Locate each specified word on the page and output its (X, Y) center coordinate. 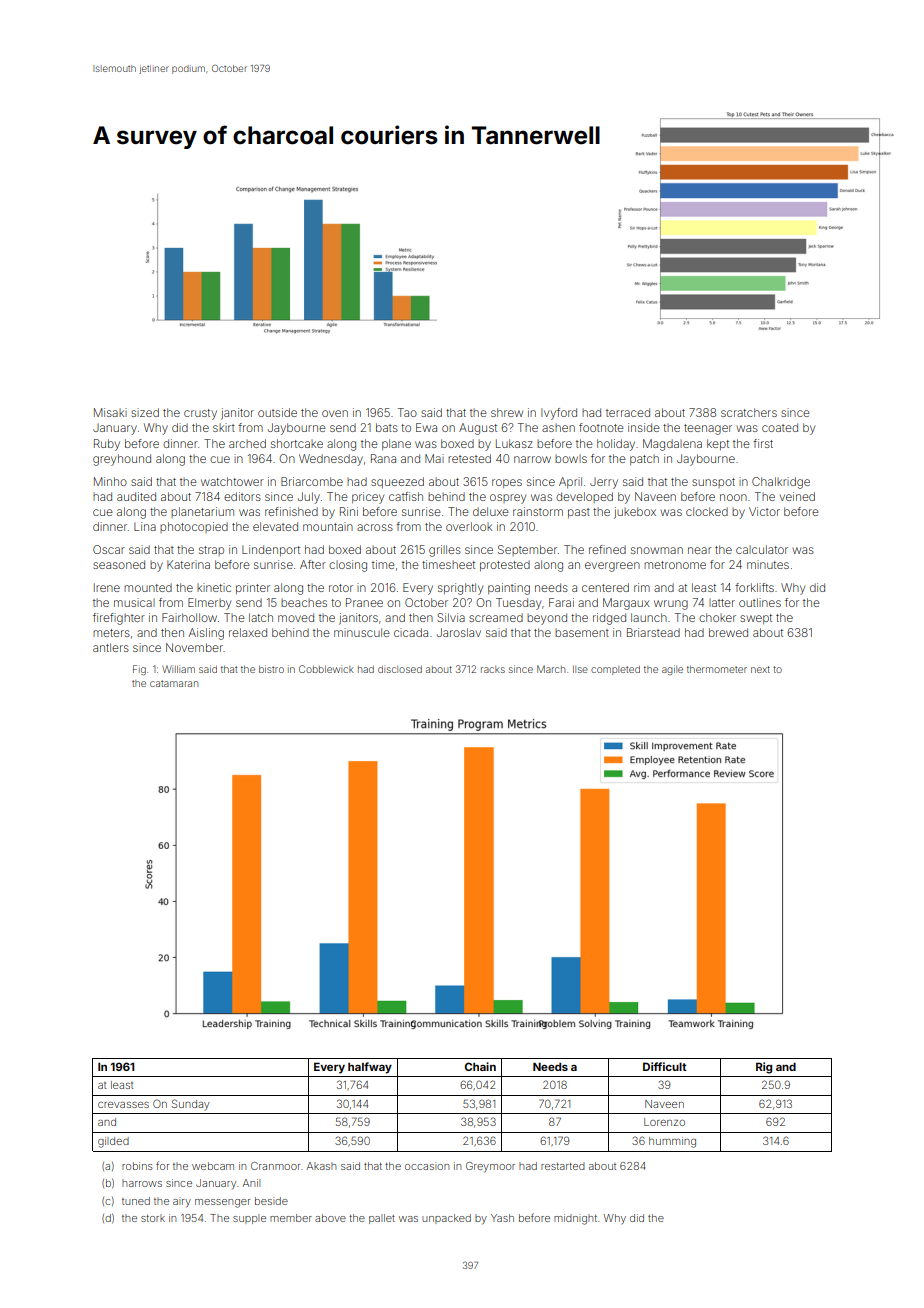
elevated (275, 526)
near (700, 550)
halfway (370, 1068)
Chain (480, 1066)
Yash (502, 1218)
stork (153, 1218)
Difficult (665, 1066)
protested (505, 565)
